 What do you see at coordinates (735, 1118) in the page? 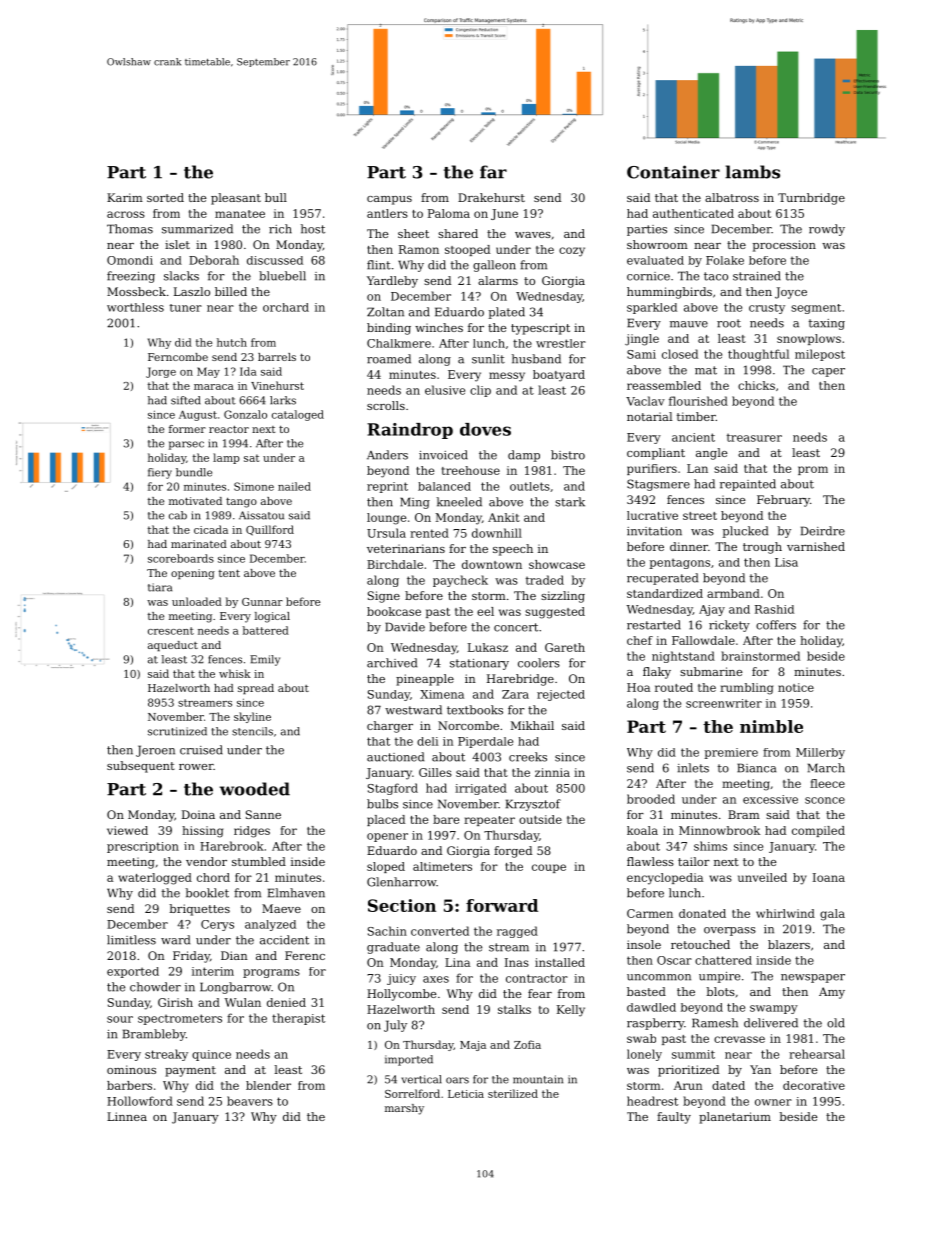
I see `planetarium` at bounding box center [735, 1118].
